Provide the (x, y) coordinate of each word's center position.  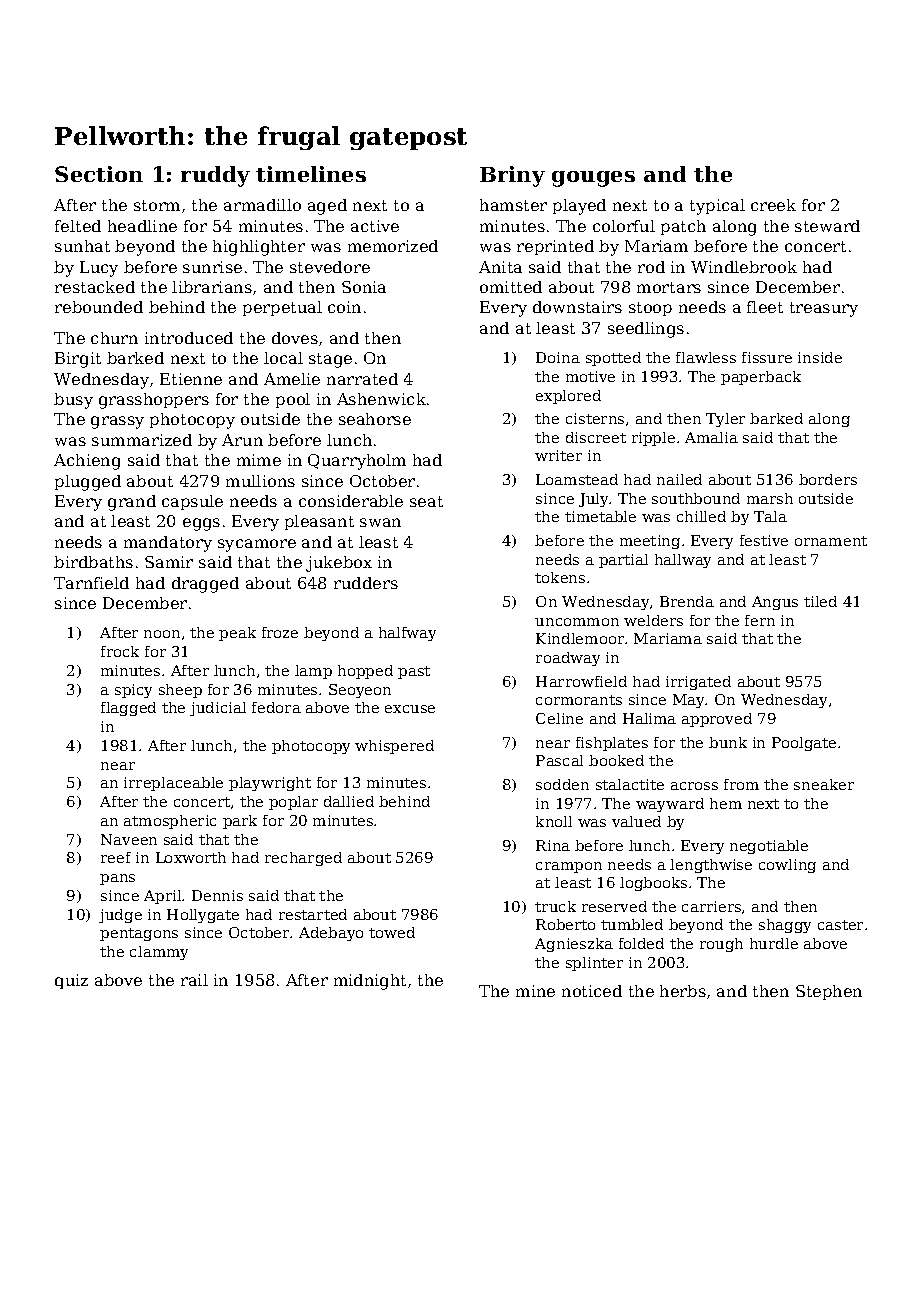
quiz (71, 981)
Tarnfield (91, 583)
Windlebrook (744, 267)
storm (157, 205)
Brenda (687, 601)
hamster (513, 205)
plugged (88, 483)
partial (623, 561)
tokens (560, 577)
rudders (366, 583)
